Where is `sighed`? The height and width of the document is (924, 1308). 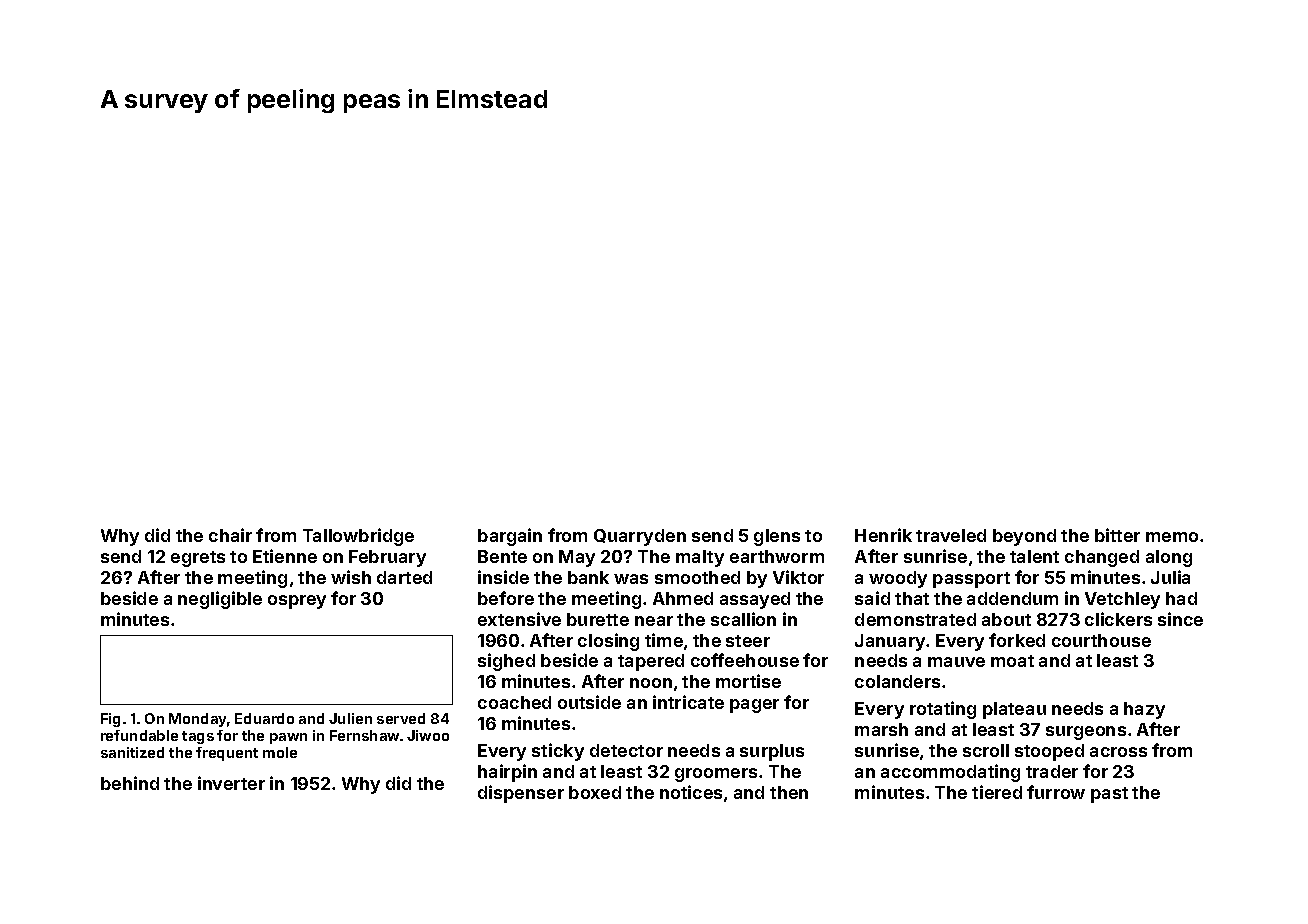 sighed is located at coordinates (506, 662).
